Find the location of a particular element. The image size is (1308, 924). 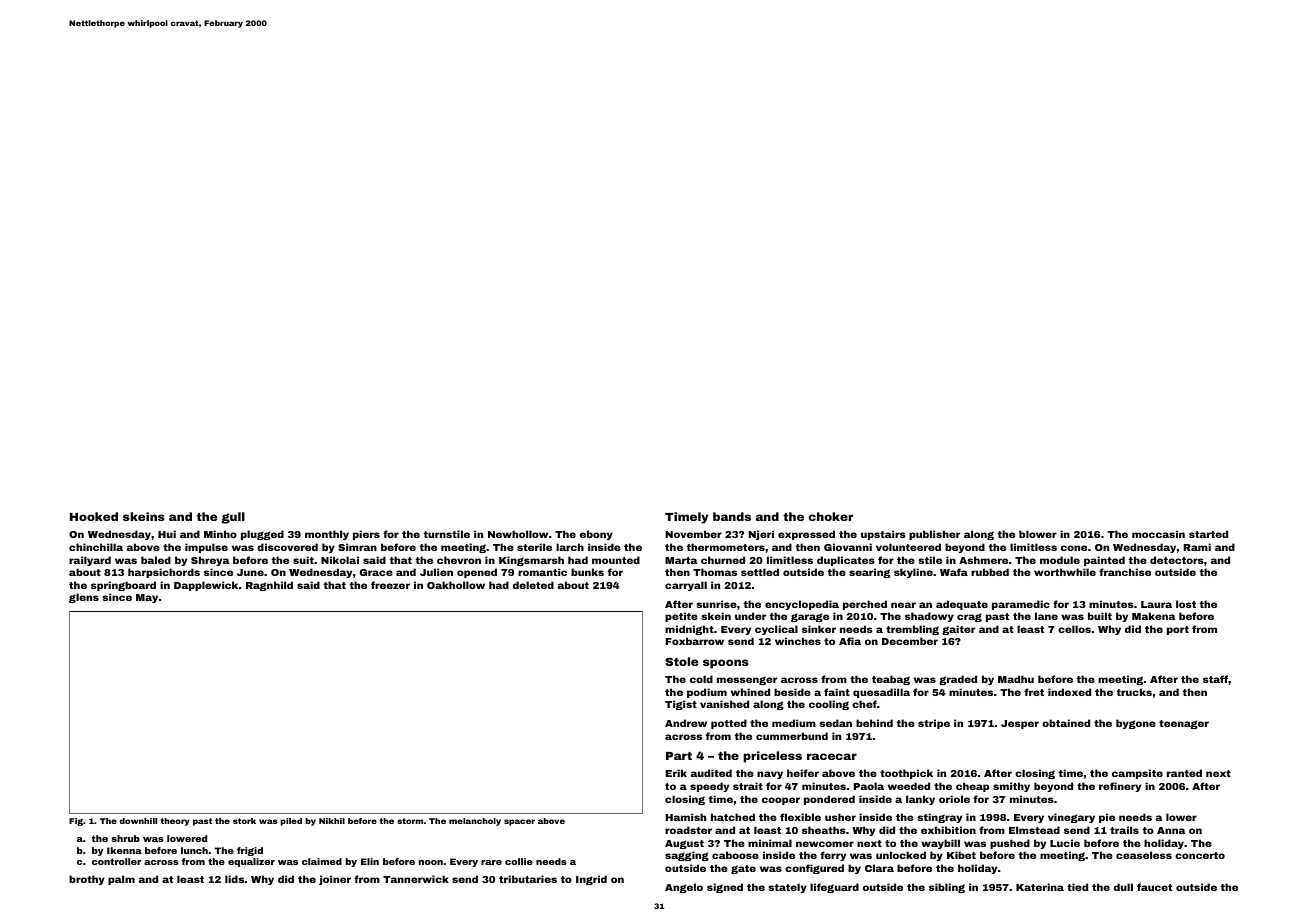

downhill is located at coordinates (138, 821).
